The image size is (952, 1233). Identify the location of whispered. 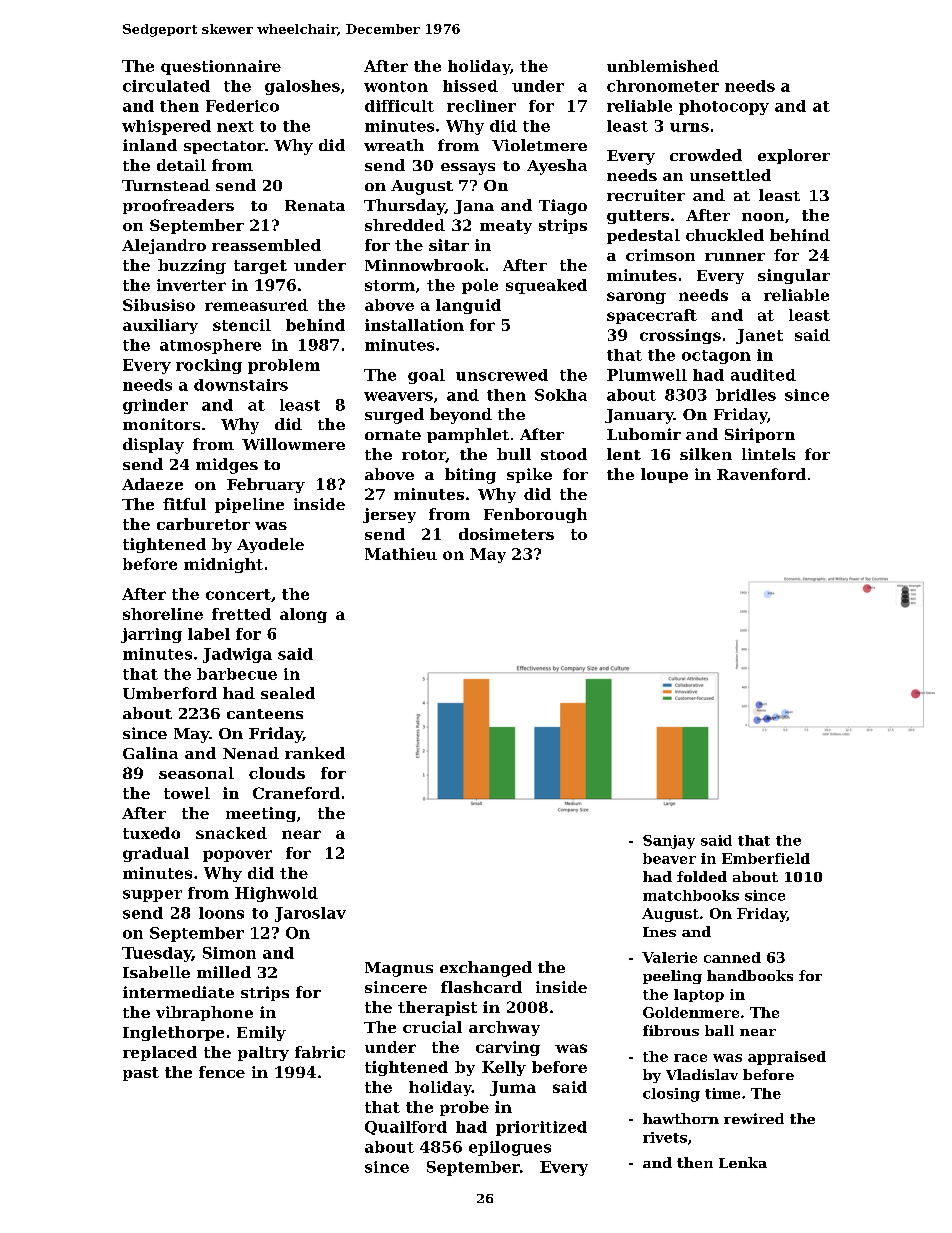
(166, 127).
